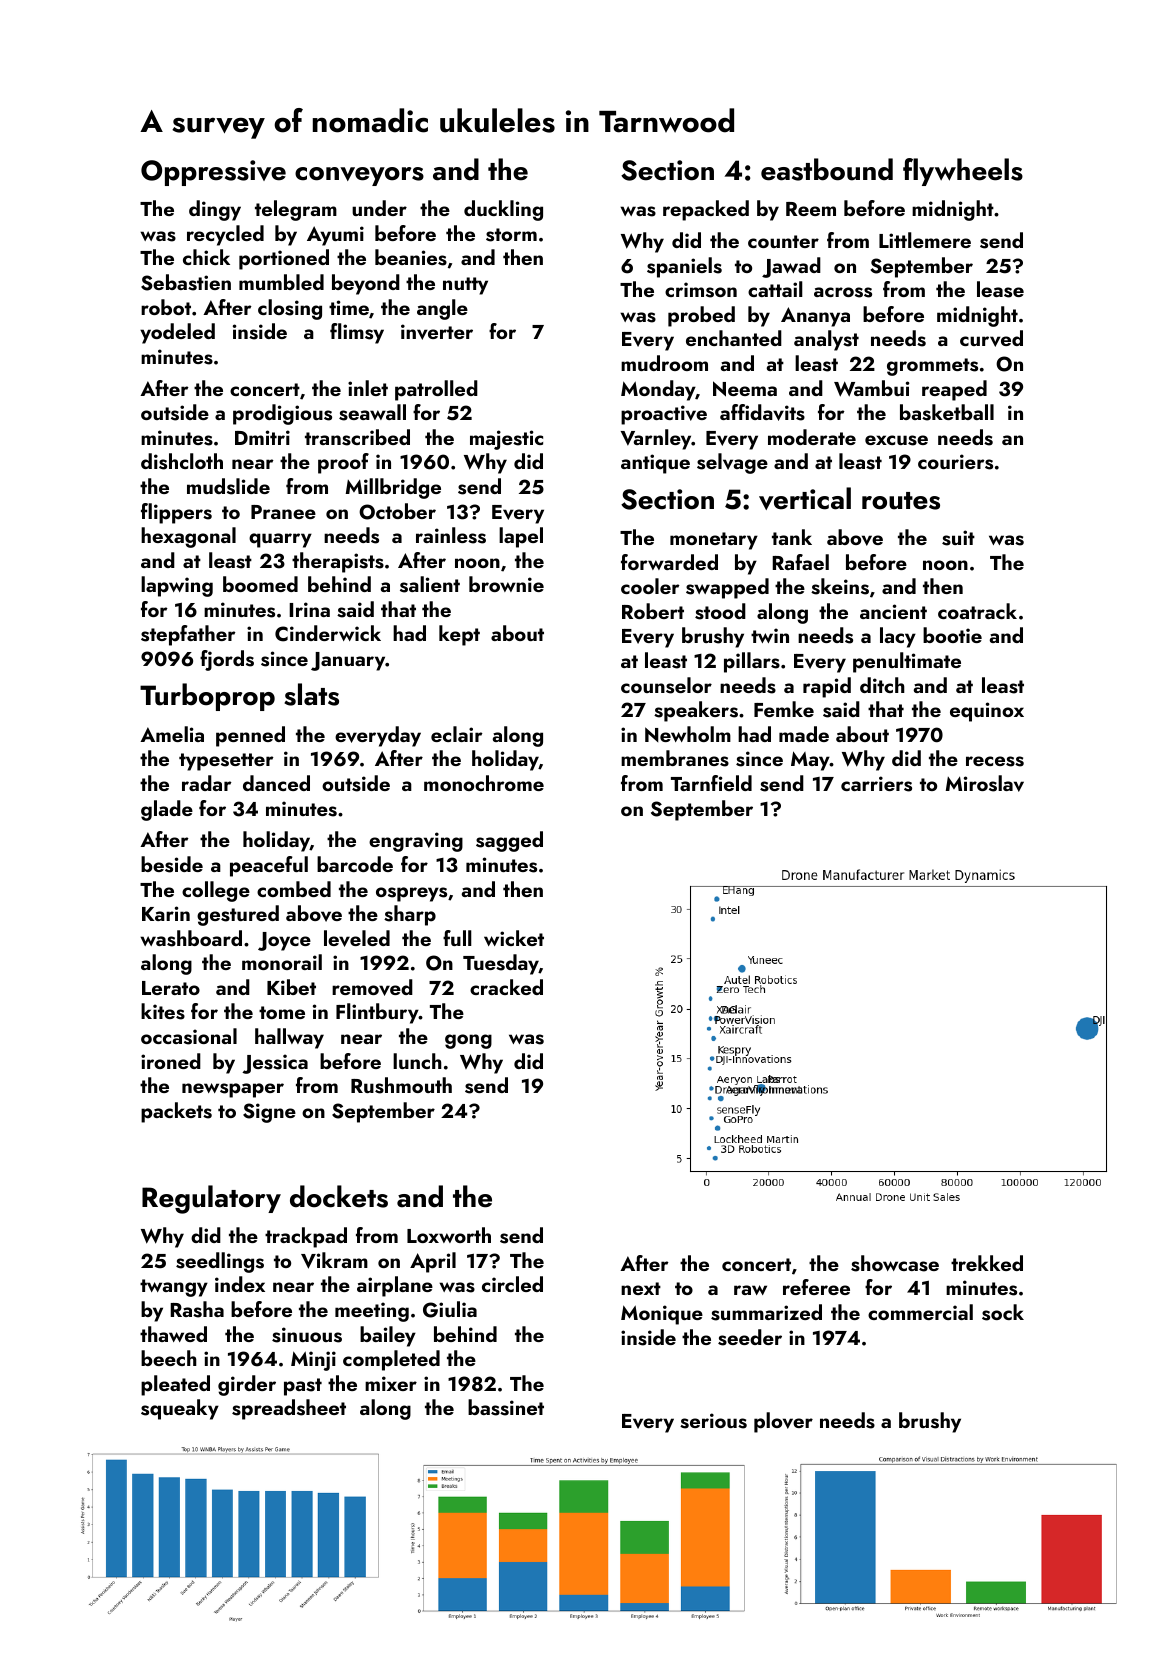 This screenshot has width=1165, height=1654. Describe the element at coordinates (791, 267) in the screenshot. I see `Jawad` at that location.
